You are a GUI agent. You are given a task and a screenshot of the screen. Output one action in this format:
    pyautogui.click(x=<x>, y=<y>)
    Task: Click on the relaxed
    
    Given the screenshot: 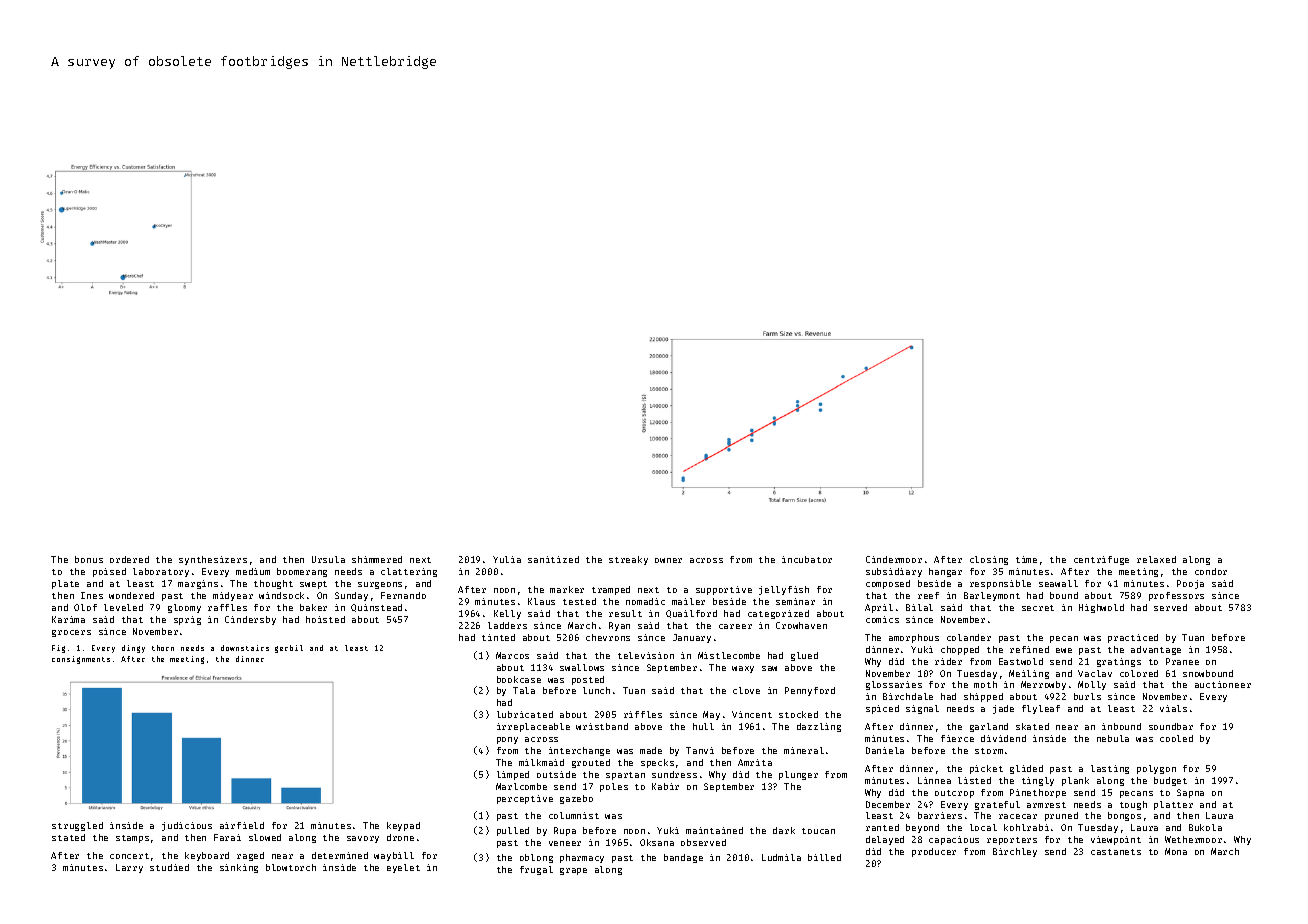 What is the action you would take?
    pyautogui.click(x=1156, y=559)
